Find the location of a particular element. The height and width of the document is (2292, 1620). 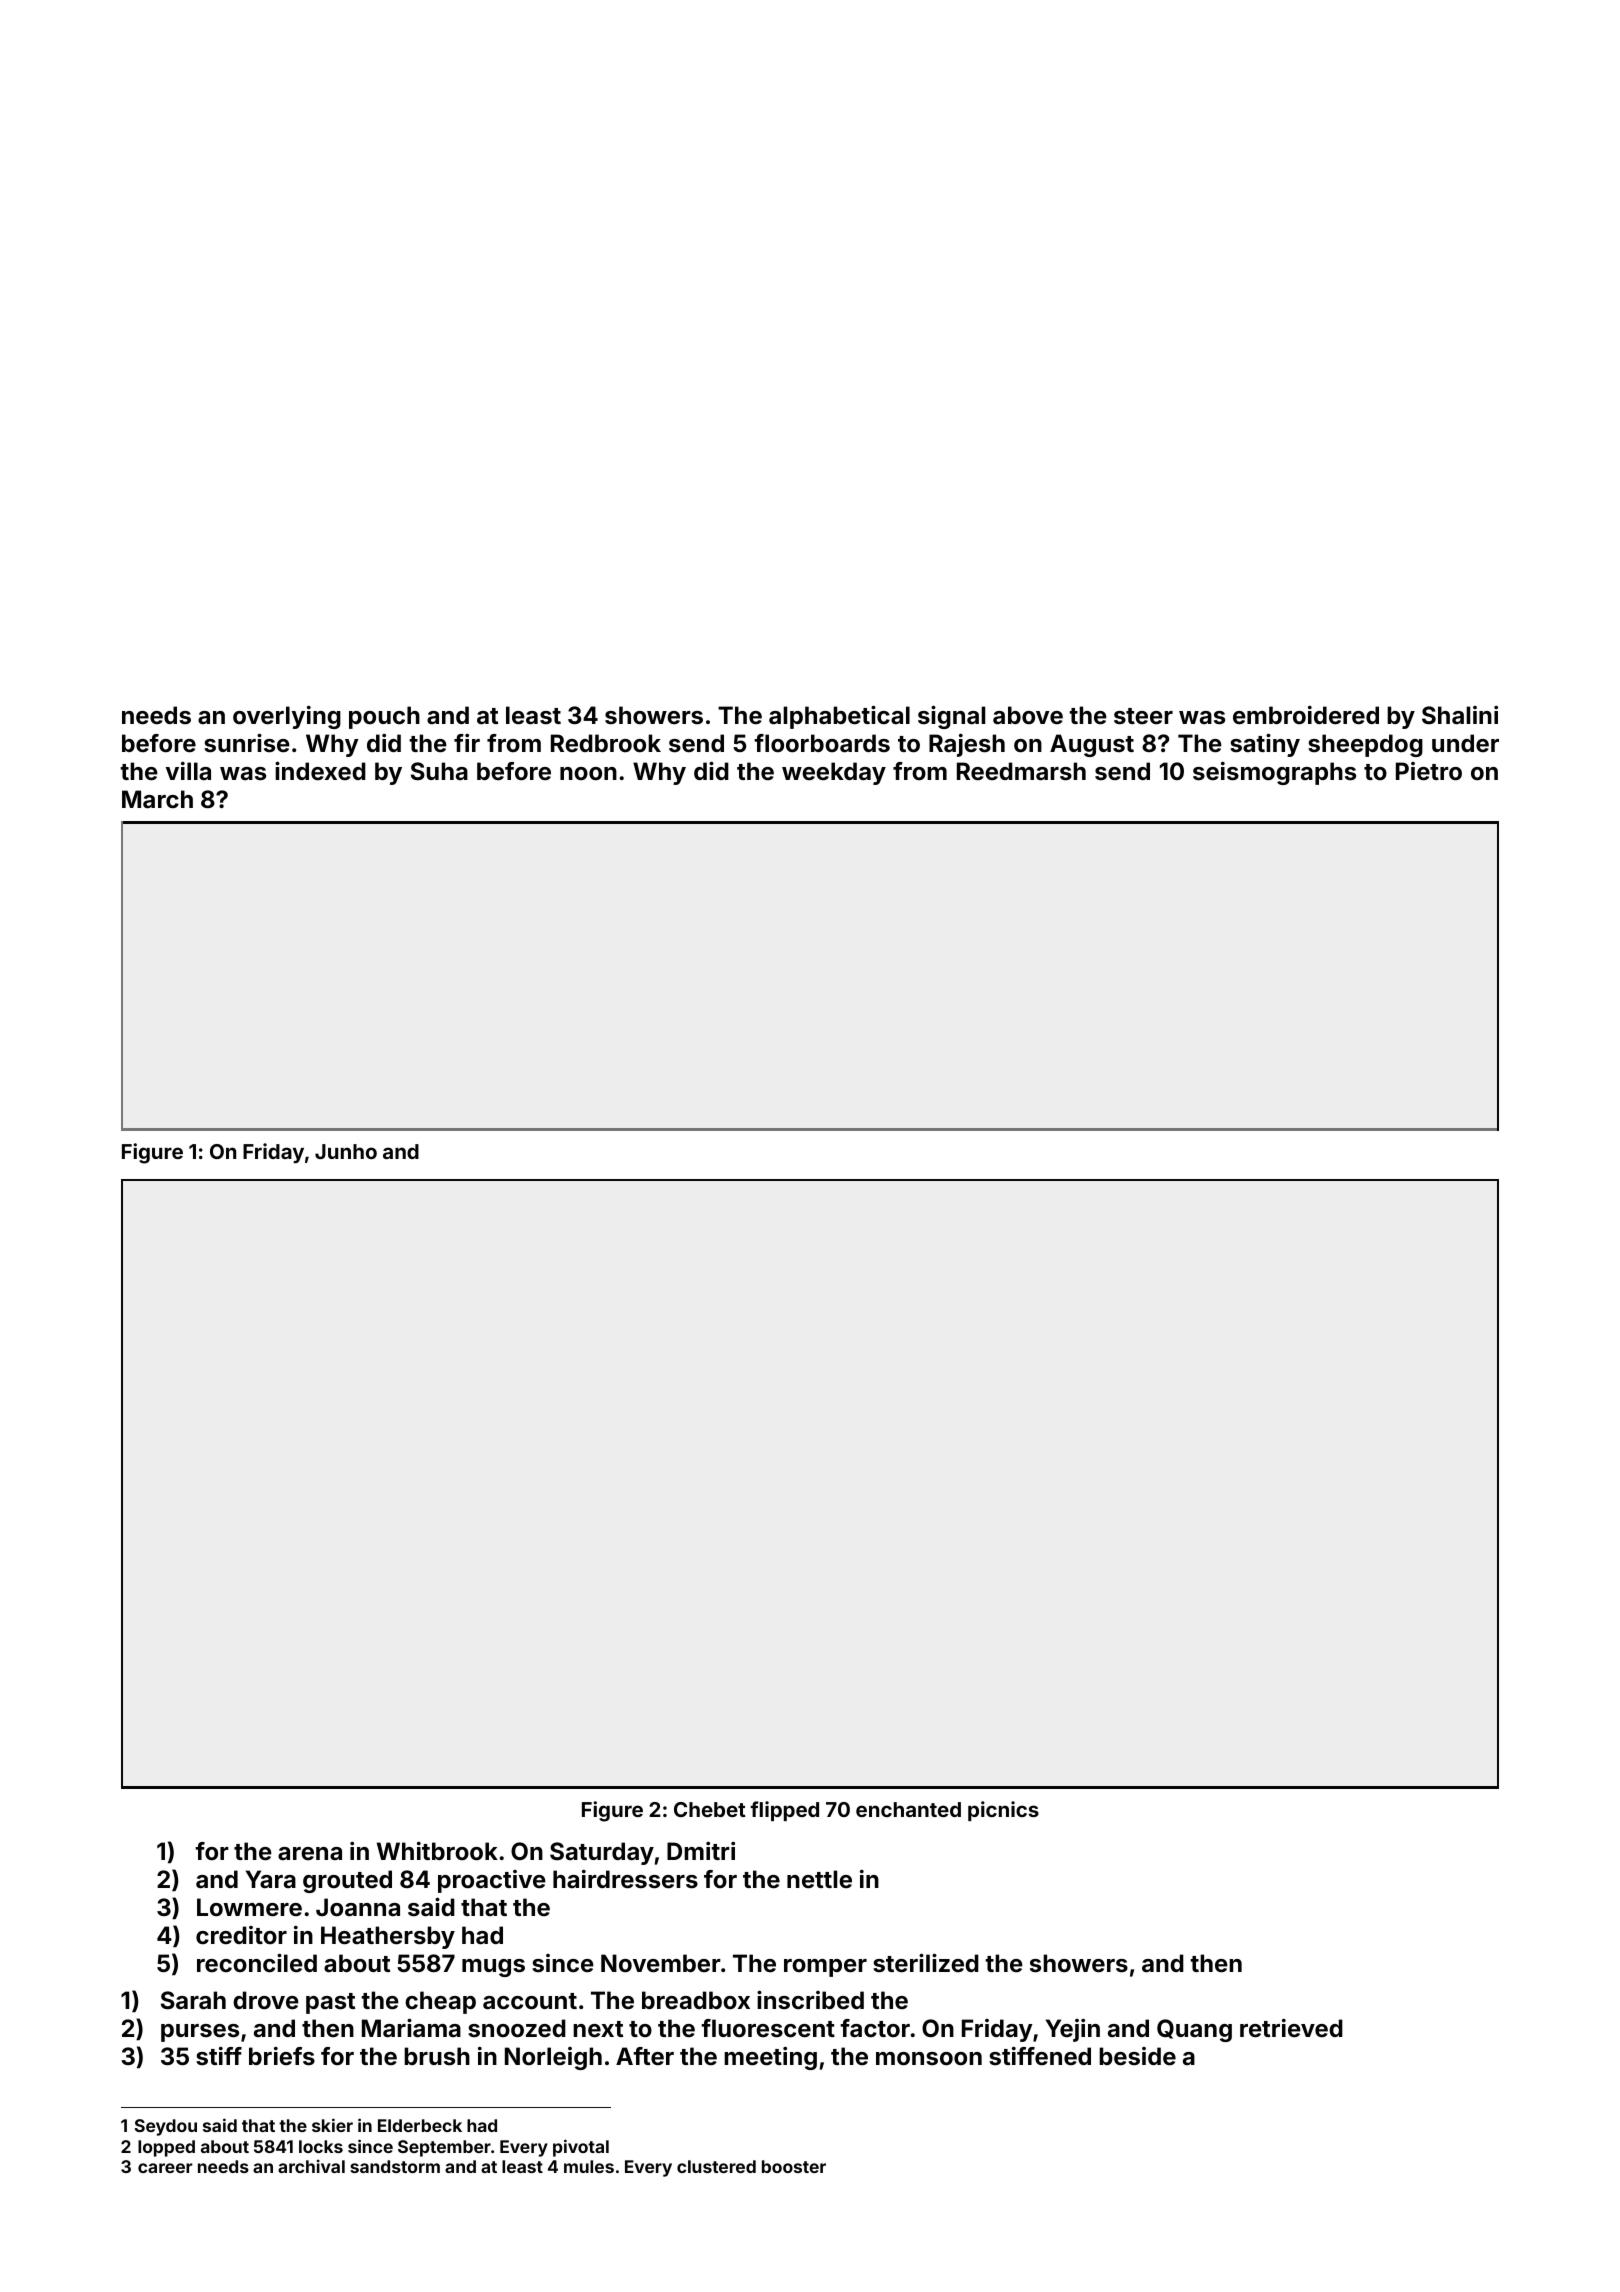

picnics is located at coordinates (1003, 1811).
